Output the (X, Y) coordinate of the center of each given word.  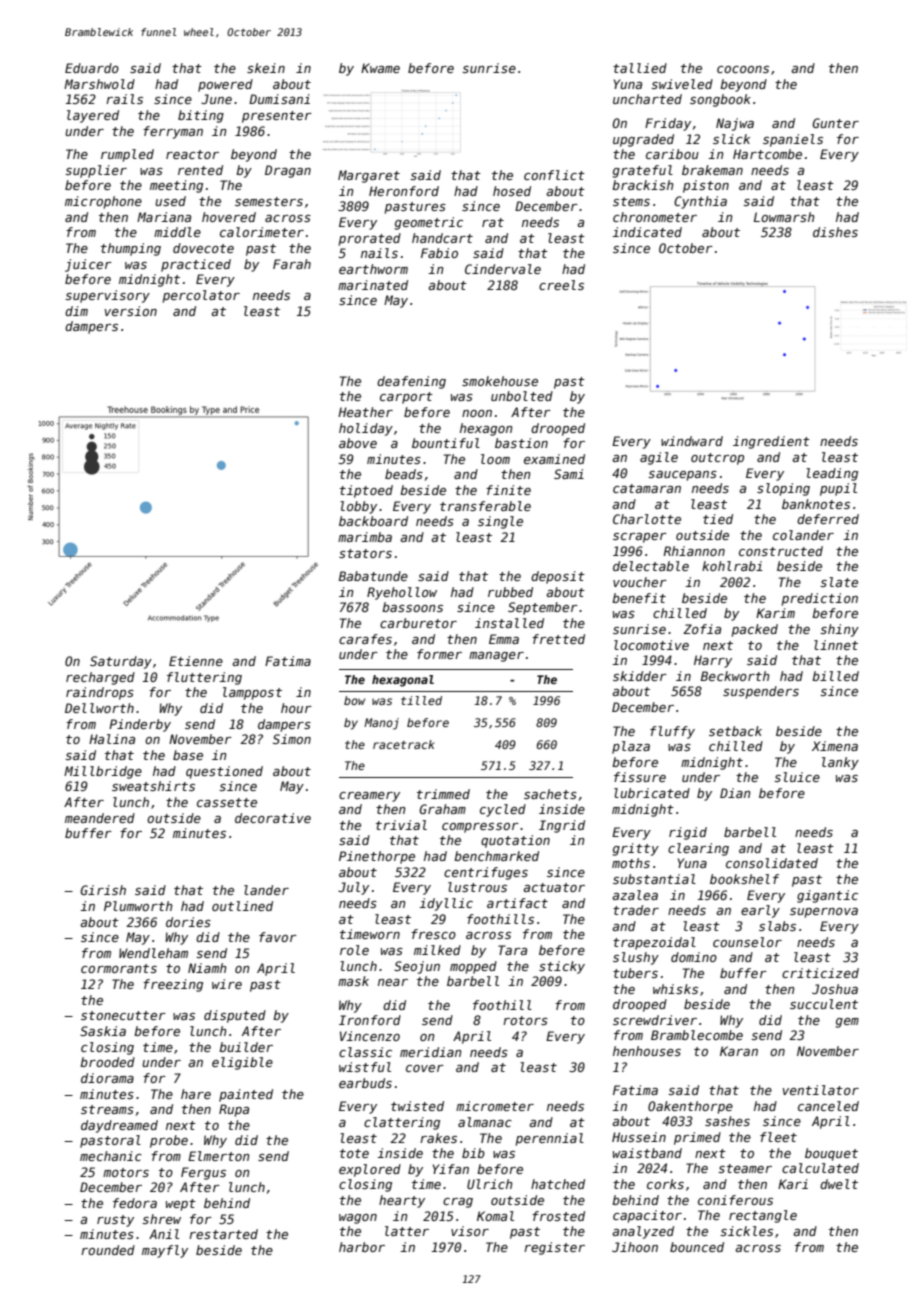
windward (692, 441)
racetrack (404, 744)
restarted (223, 1234)
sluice (797, 777)
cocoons (743, 69)
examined (554, 459)
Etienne (196, 661)
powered (225, 85)
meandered (100, 818)
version (131, 311)
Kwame (380, 68)
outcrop (717, 459)
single (500, 522)
